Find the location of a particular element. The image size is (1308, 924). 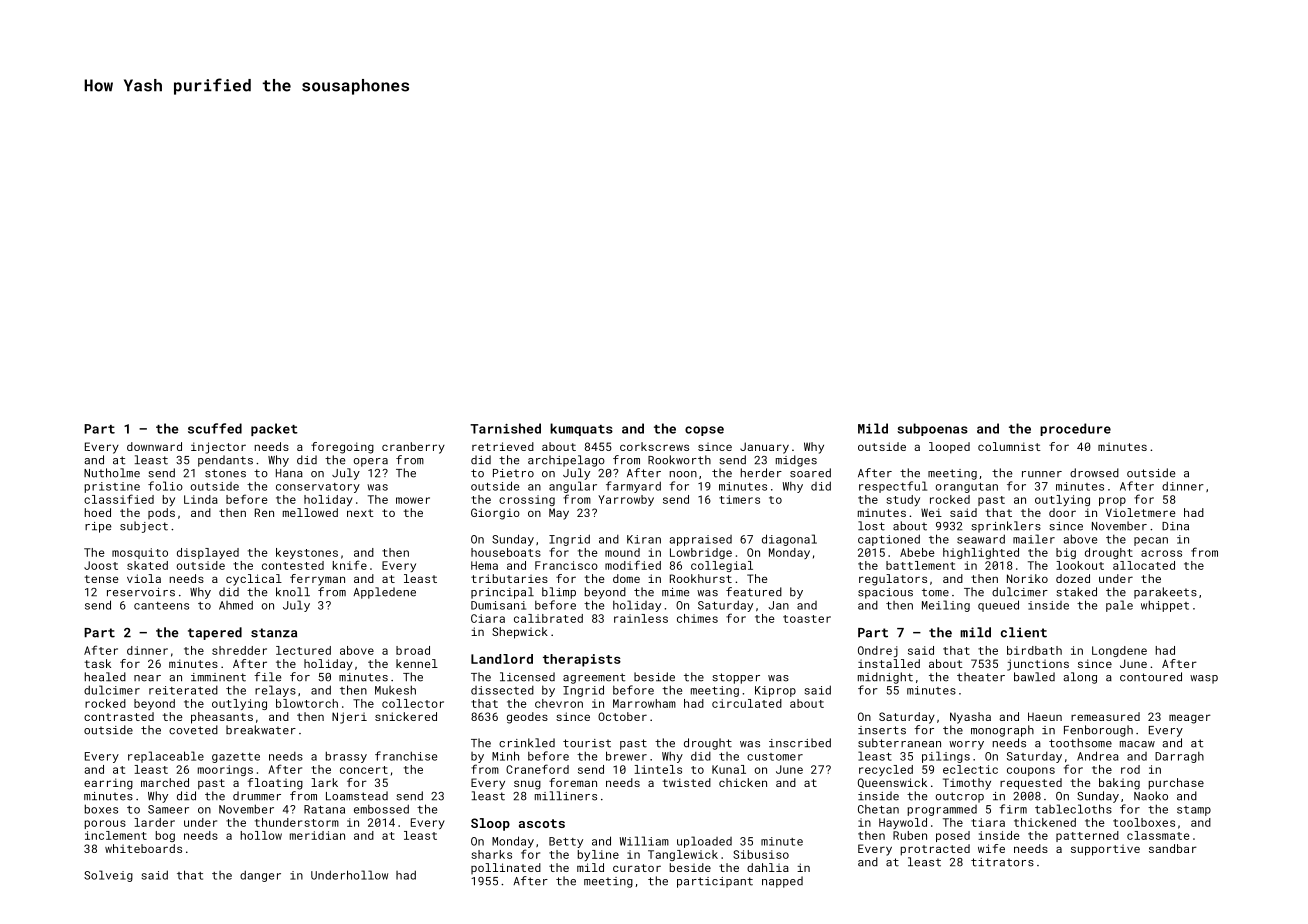

contrasted is located at coordinates (119, 716).
